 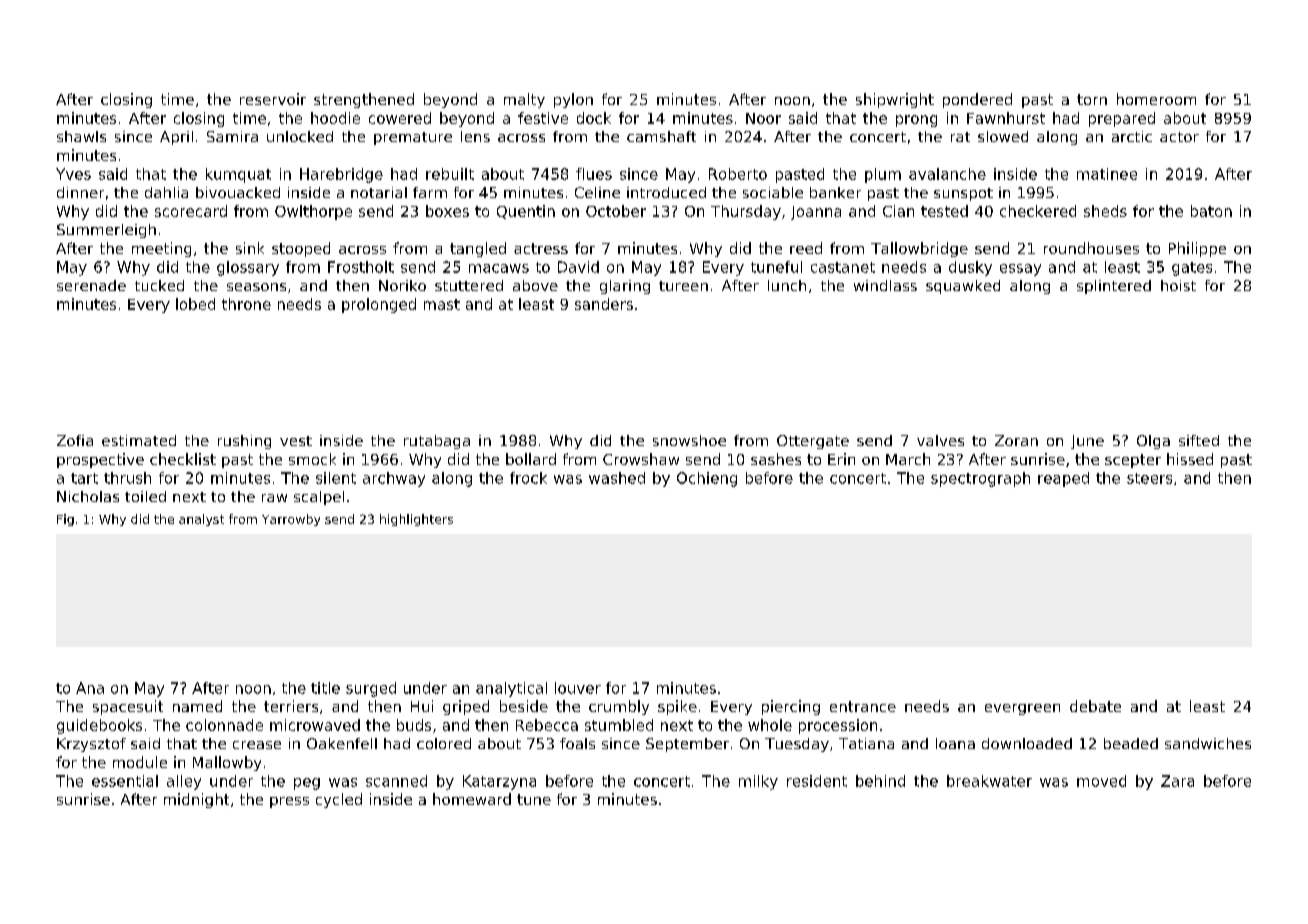 What do you see at coordinates (99, 726) in the screenshot?
I see `guidebooks` at bounding box center [99, 726].
